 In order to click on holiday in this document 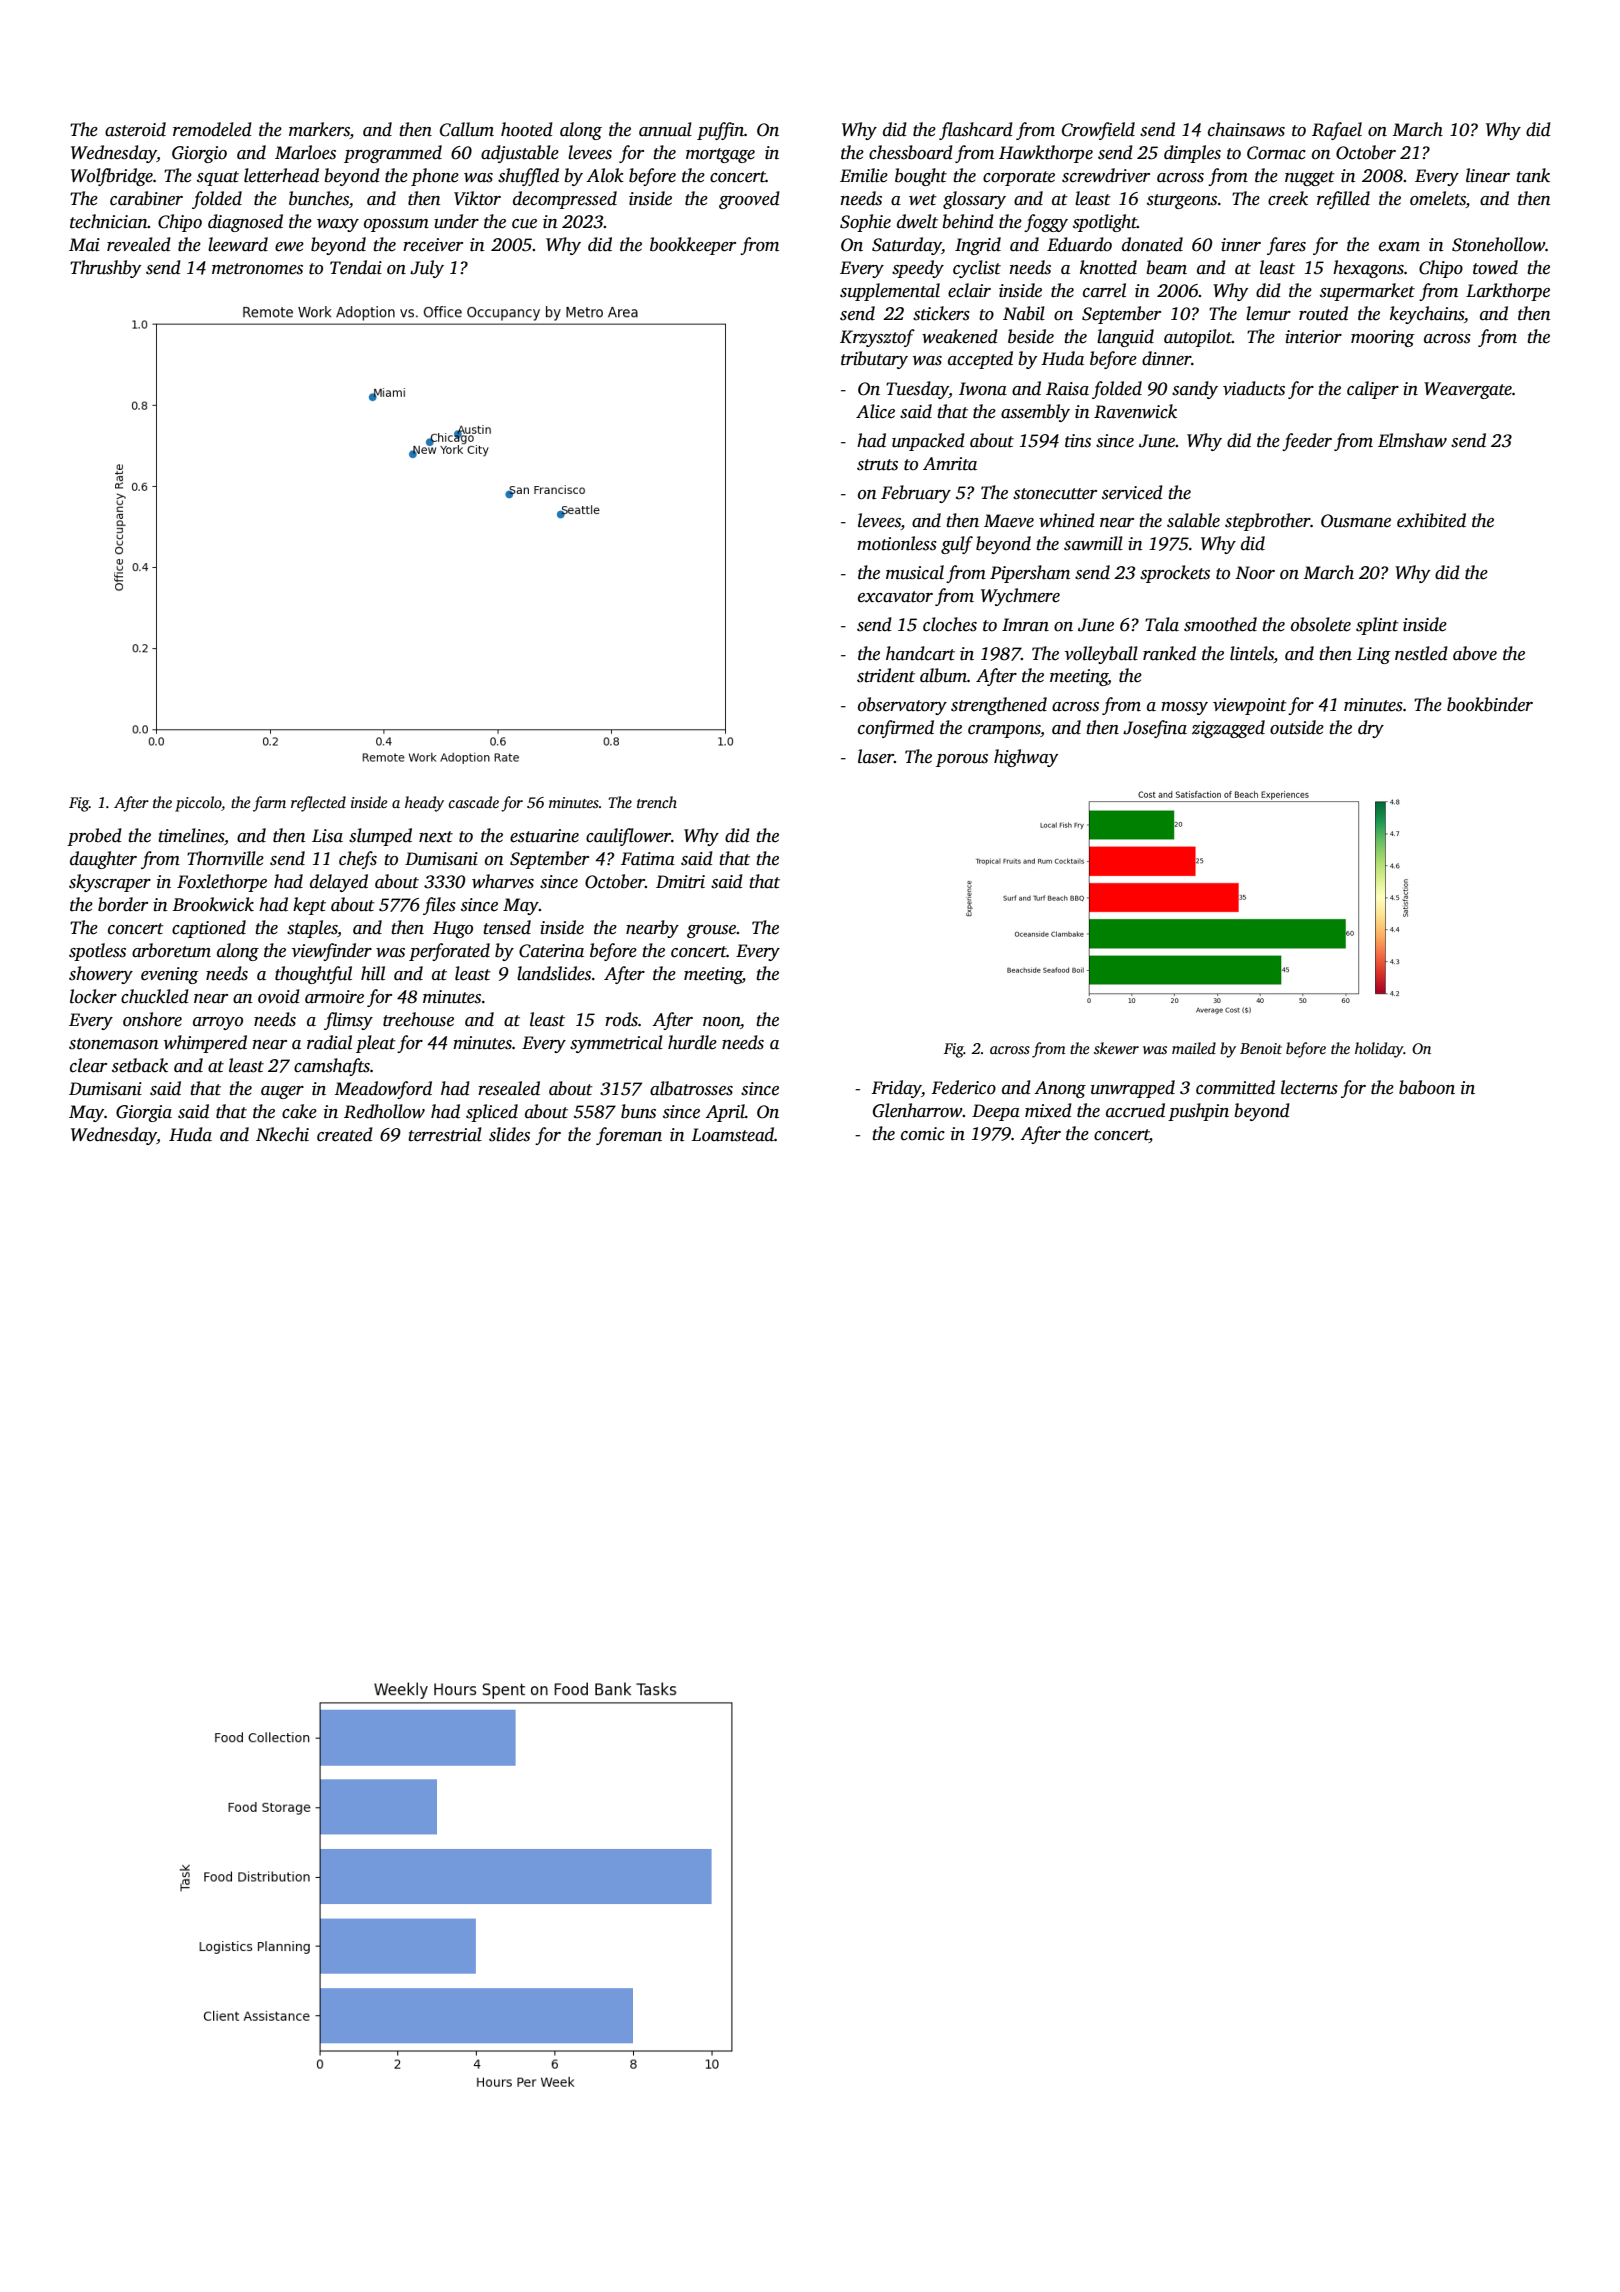, I will do `click(1379, 1050)`.
